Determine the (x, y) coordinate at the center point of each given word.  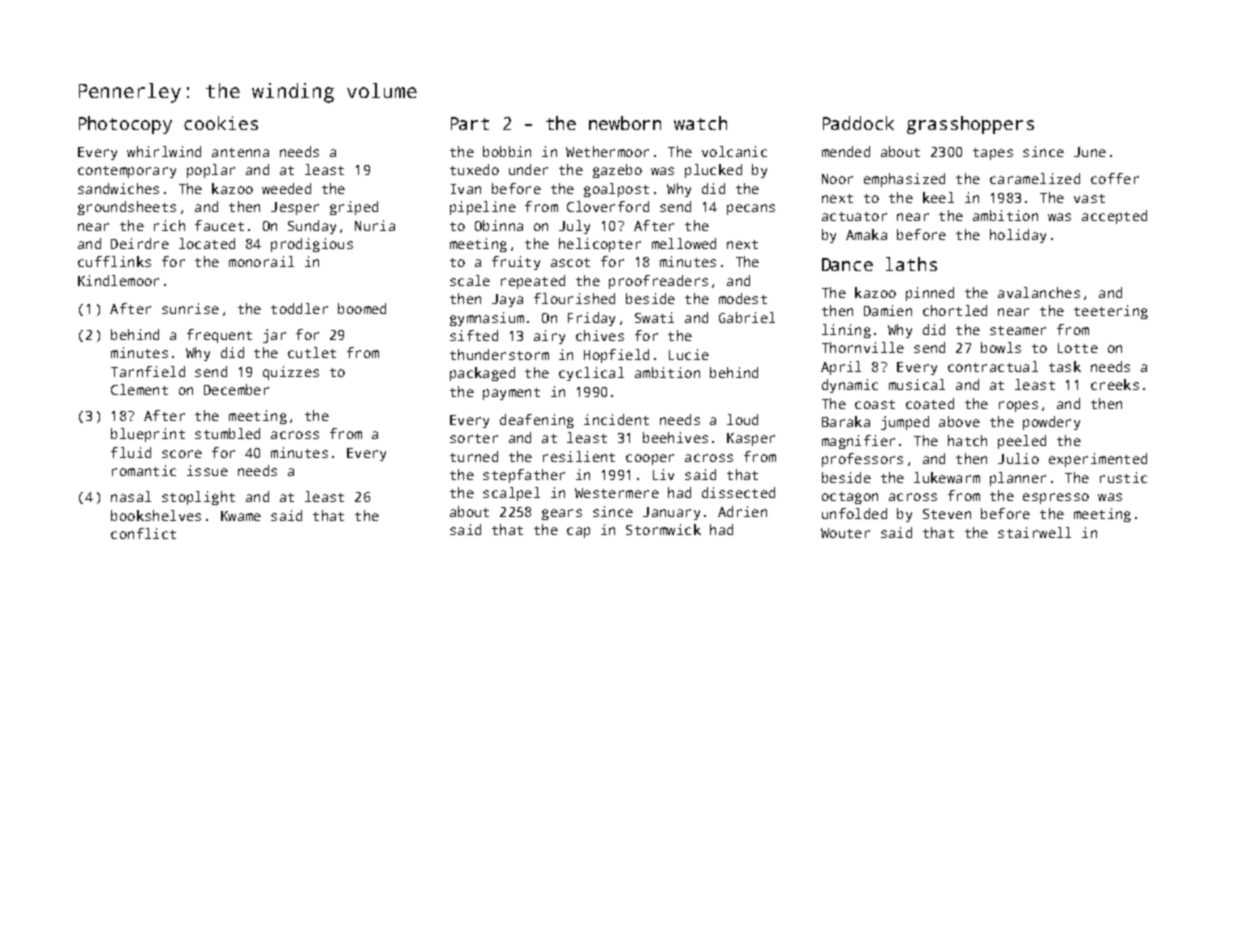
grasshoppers (970, 125)
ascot (570, 262)
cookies (221, 123)
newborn (625, 123)
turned (474, 456)
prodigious (312, 245)
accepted (1114, 217)
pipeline (483, 208)
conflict (143, 533)
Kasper (751, 439)
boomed (362, 308)
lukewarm (947, 477)
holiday (1018, 236)
